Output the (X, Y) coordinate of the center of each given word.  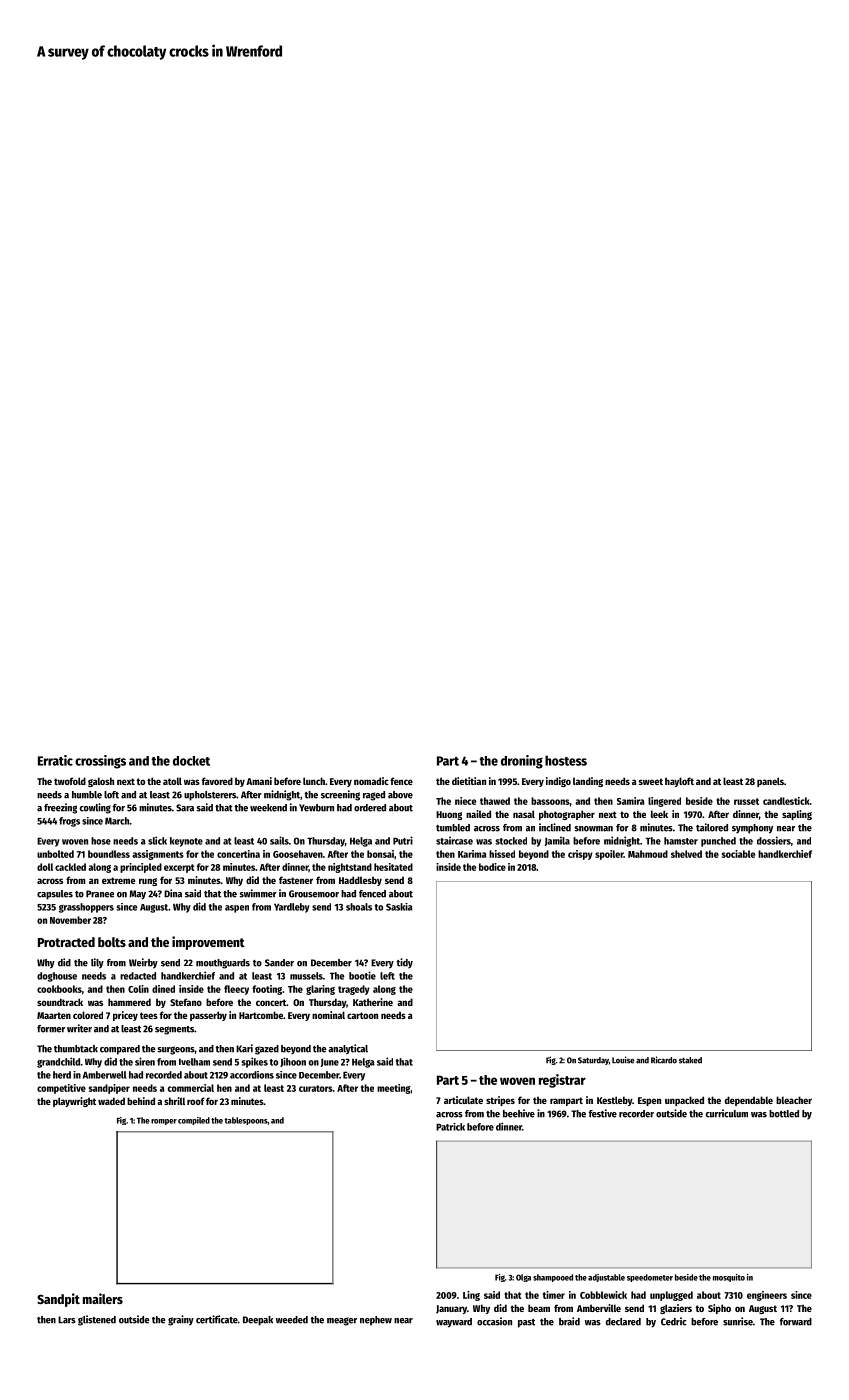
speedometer (650, 1278)
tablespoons (246, 1121)
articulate (463, 1100)
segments (174, 1030)
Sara (185, 808)
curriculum (726, 1113)
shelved (686, 854)
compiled (194, 1121)
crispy (580, 855)
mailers (103, 1298)
